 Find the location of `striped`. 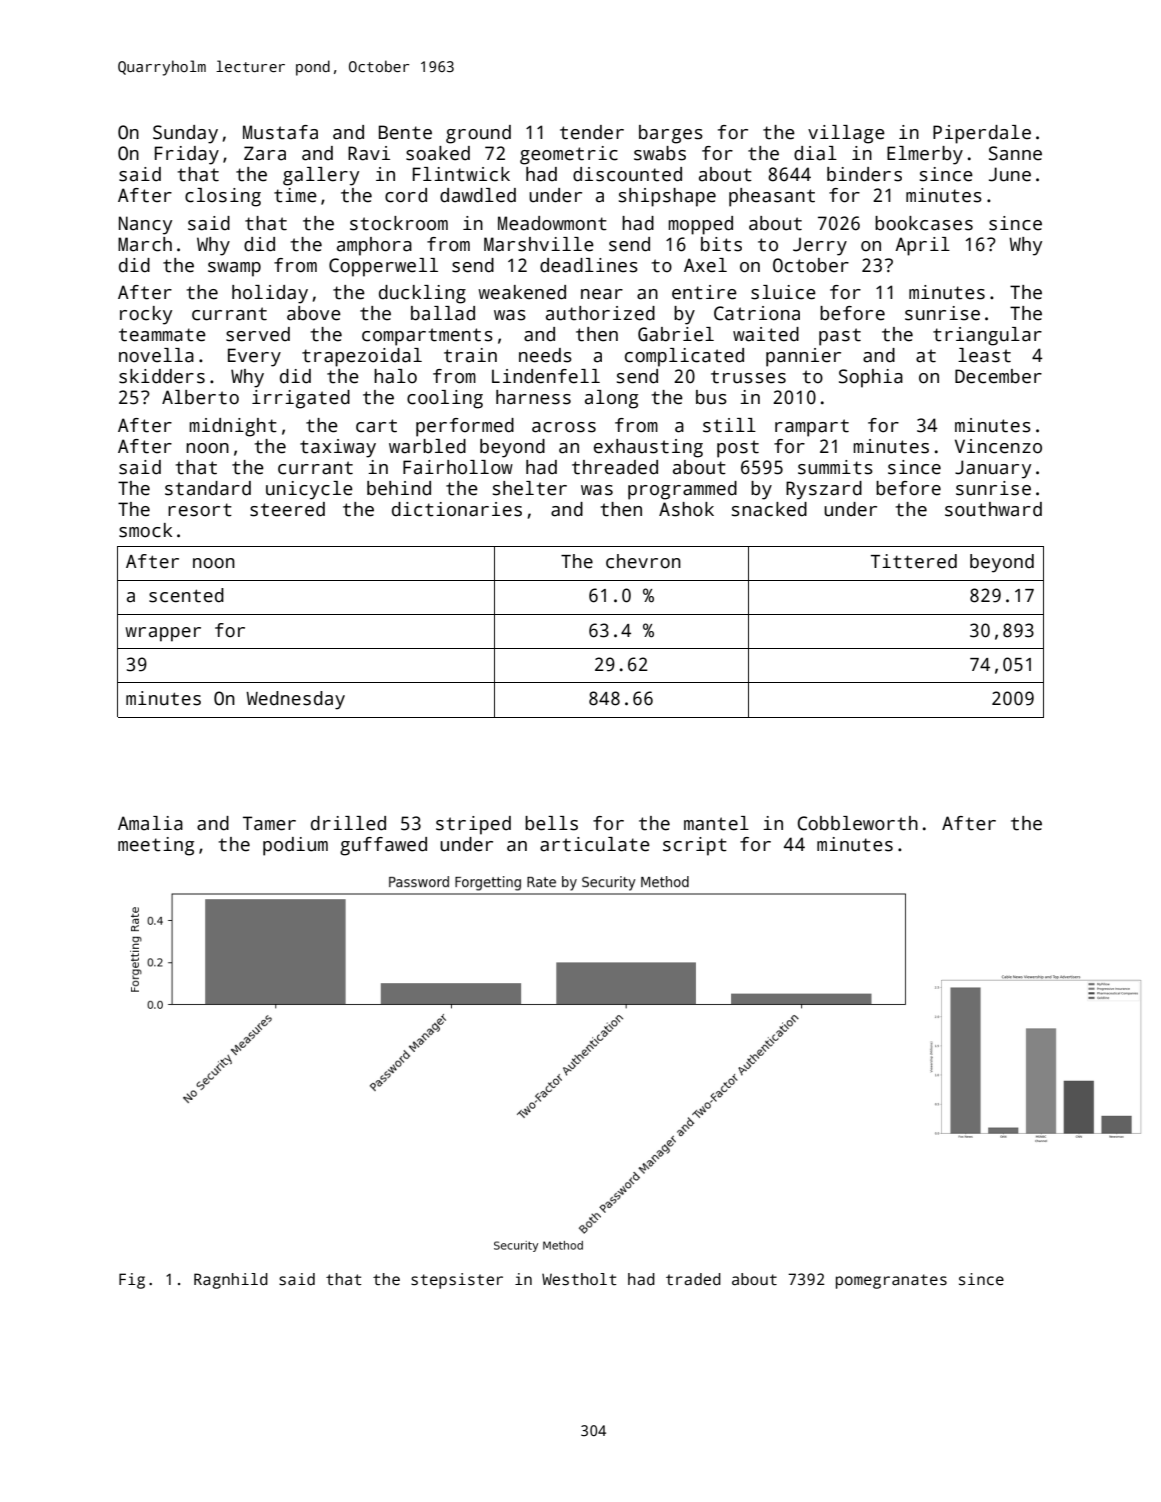

striped is located at coordinates (473, 825).
